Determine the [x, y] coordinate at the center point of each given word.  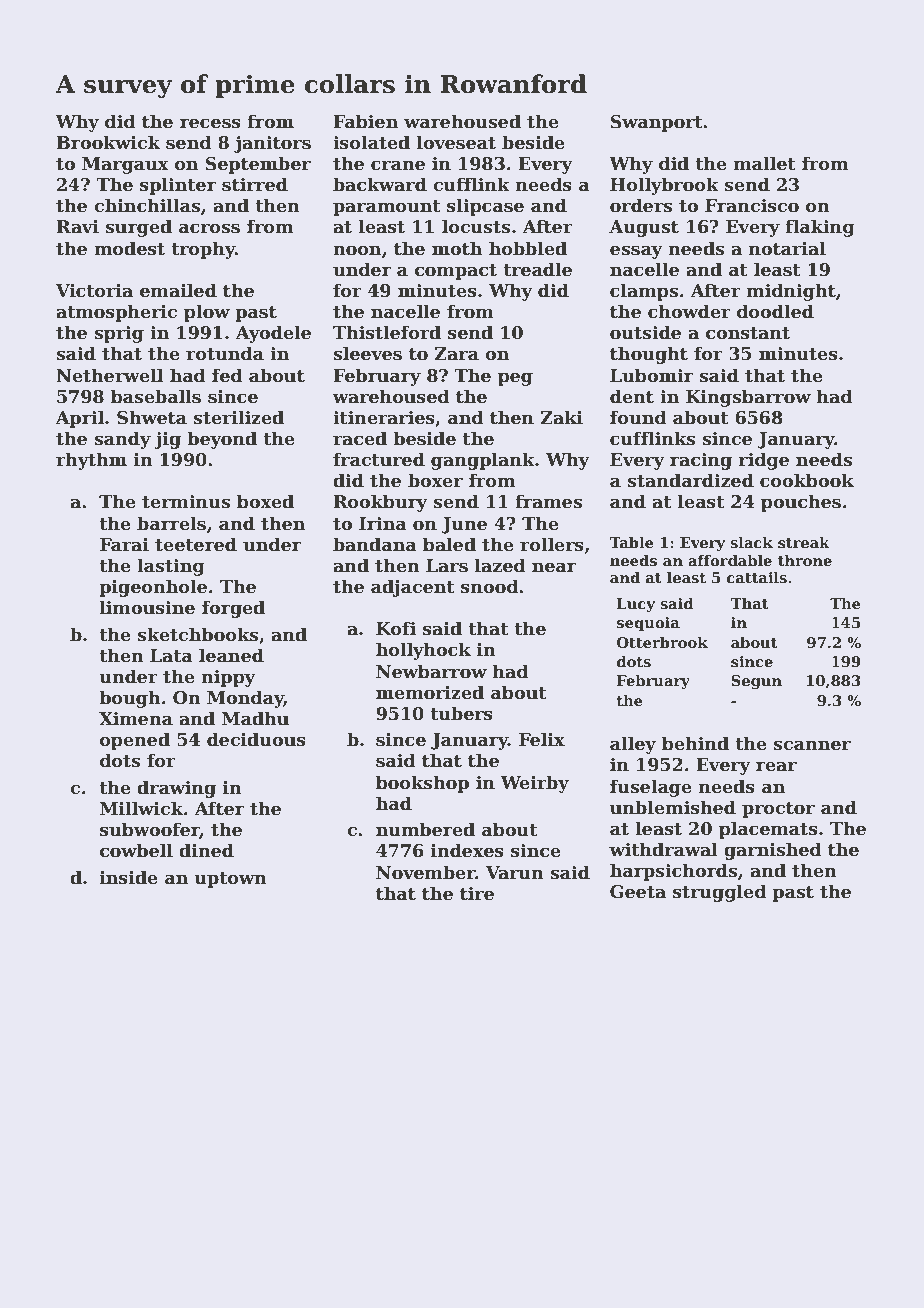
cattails [757, 577]
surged [138, 228]
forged [233, 609]
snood [489, 586]
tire [477, 894]
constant [748, 333]
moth [457, 248]
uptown [230, 880]
